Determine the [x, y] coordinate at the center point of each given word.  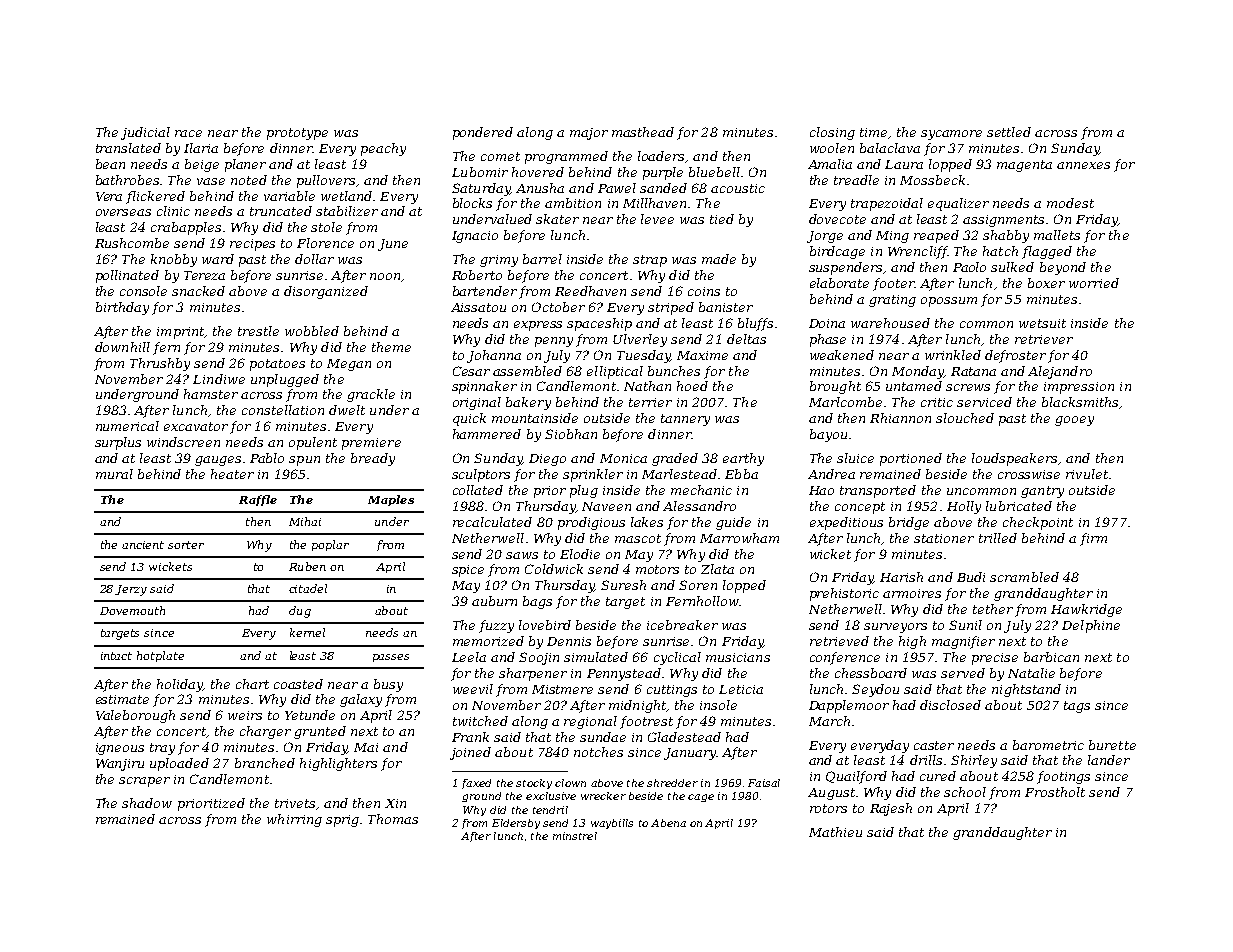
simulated [596, 657]
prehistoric [844, 594]
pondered [483, 133]
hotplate [160, 656]
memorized [488, 641]
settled [1009, 132]
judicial [145, 133]
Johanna [494, 356]
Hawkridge [1086, 610]
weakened [842, 355]
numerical [127, 426]
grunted [320, 732]
